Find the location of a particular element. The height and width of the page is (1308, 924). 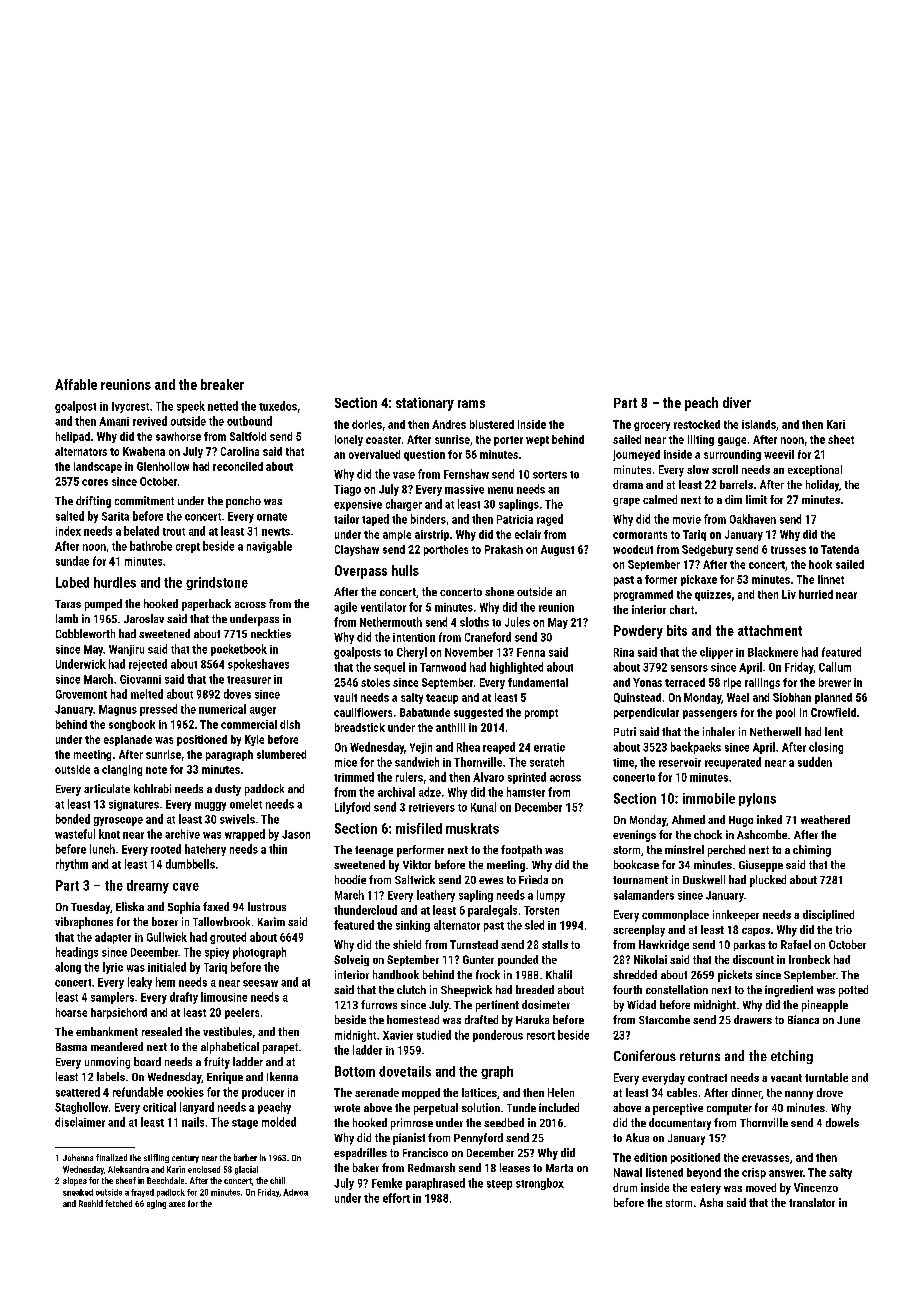

diver is located at coordinates (737, 402).
